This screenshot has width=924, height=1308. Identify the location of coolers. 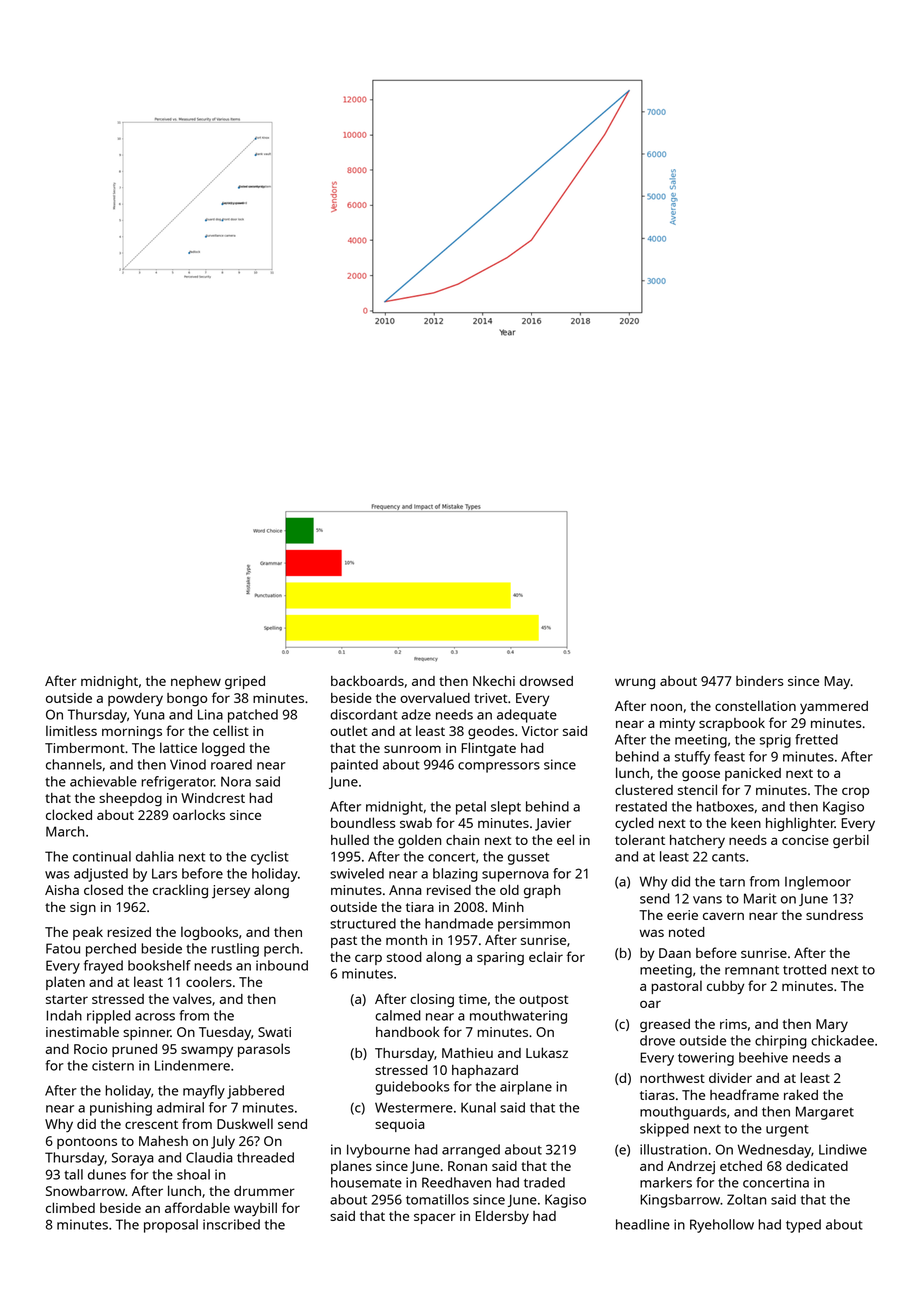
(209, 981).
